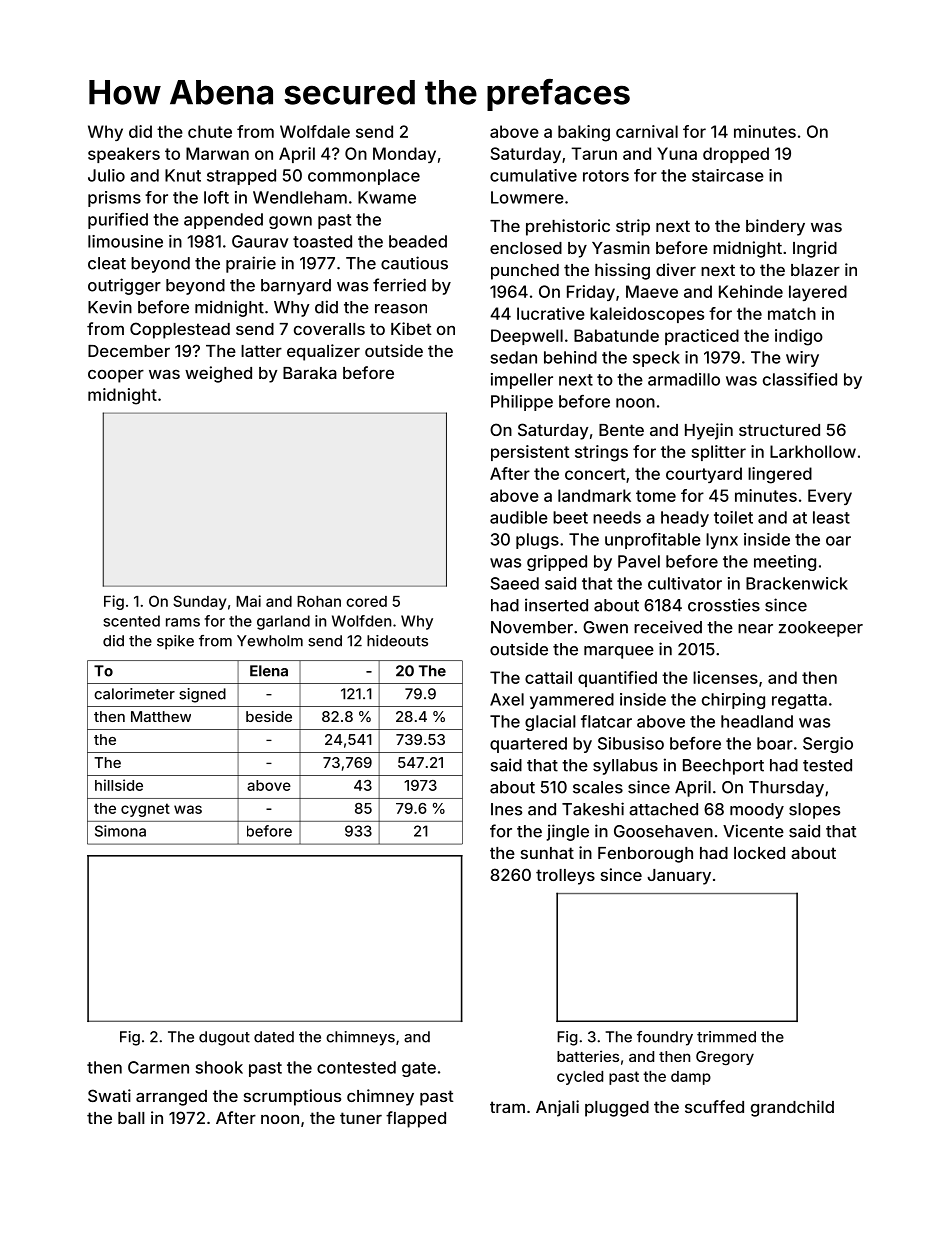 The image size is (952, 1233). Describe the element at coordinates (507, 1107) in the screenshot. I see `tram` at that location.
